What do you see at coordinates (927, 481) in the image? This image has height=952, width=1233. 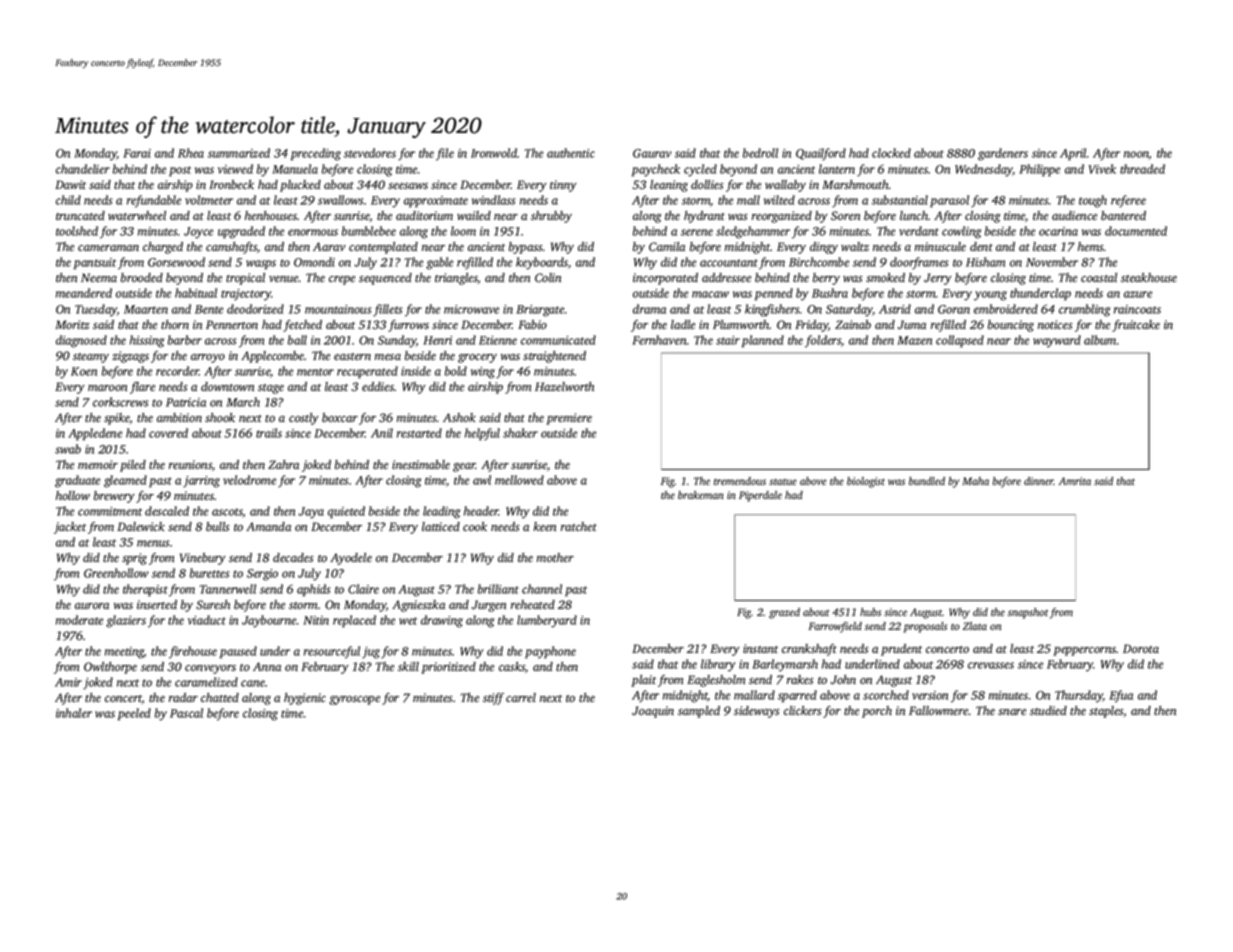 I see `bundled` at bounding box center [927, 481].
